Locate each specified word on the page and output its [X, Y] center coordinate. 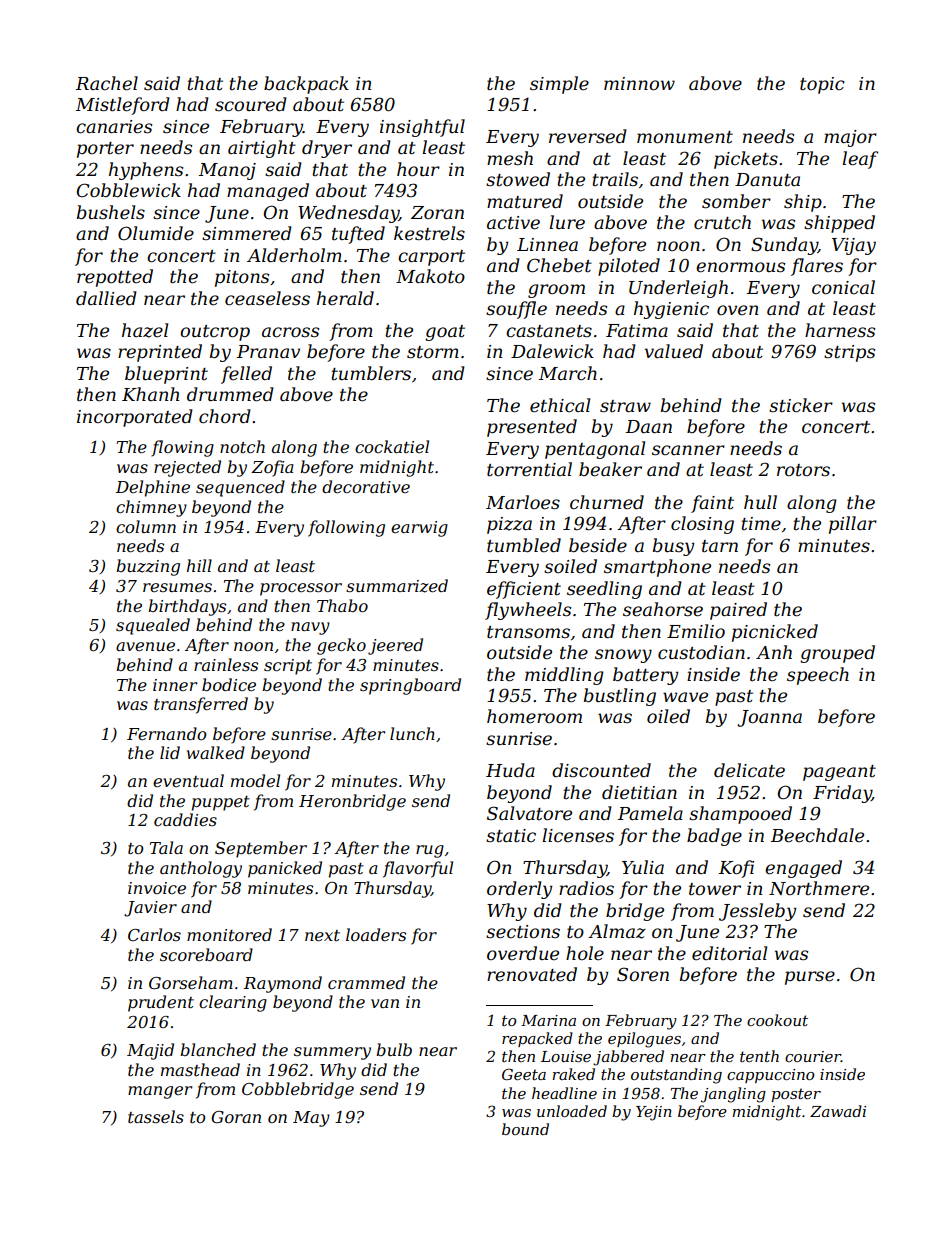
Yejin [654, 1113]
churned [607, 502]
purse [810, 978]
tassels [156, 1116]
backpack [306, 85]
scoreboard [206, 954]
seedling [604, 590]
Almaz [617, 931]
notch [242, 446]
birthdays [187, 607]
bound [525, 1129]
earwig [419, 529]
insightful [422, 128]
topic [822, 85]
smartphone [657, 568]
